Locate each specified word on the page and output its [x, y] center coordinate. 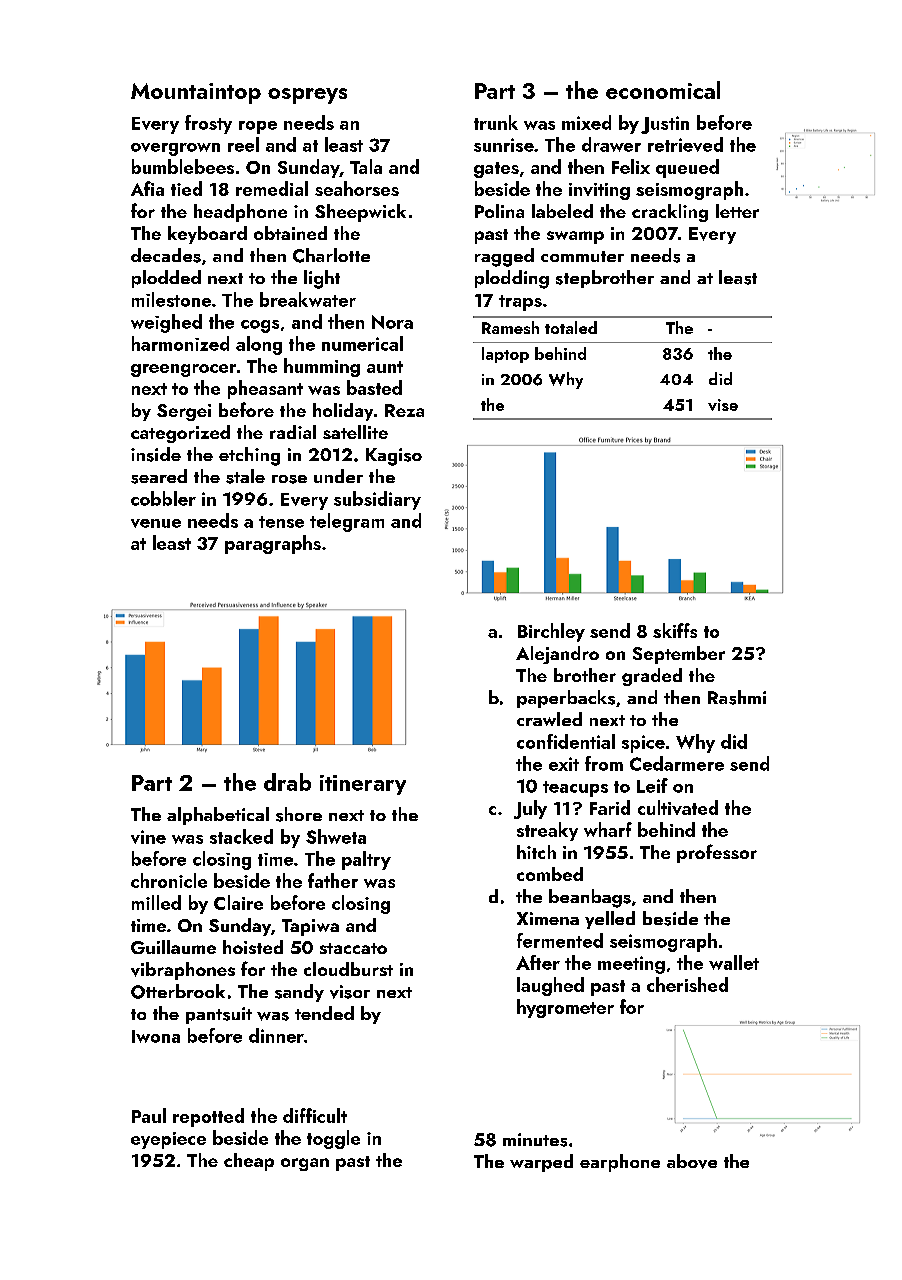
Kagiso [394, 457]
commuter [582, 256]
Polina [499, 211]
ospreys [307, 96]
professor [717, 853]
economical [663, 90]
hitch [536, 852]
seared [159, 476]
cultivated [678, 807]
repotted [208, 1117]
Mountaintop [196, 93]
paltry [366, 860]
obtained [290, 233]
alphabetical [218, 816]
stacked [241, 836]
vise [723, 405]
